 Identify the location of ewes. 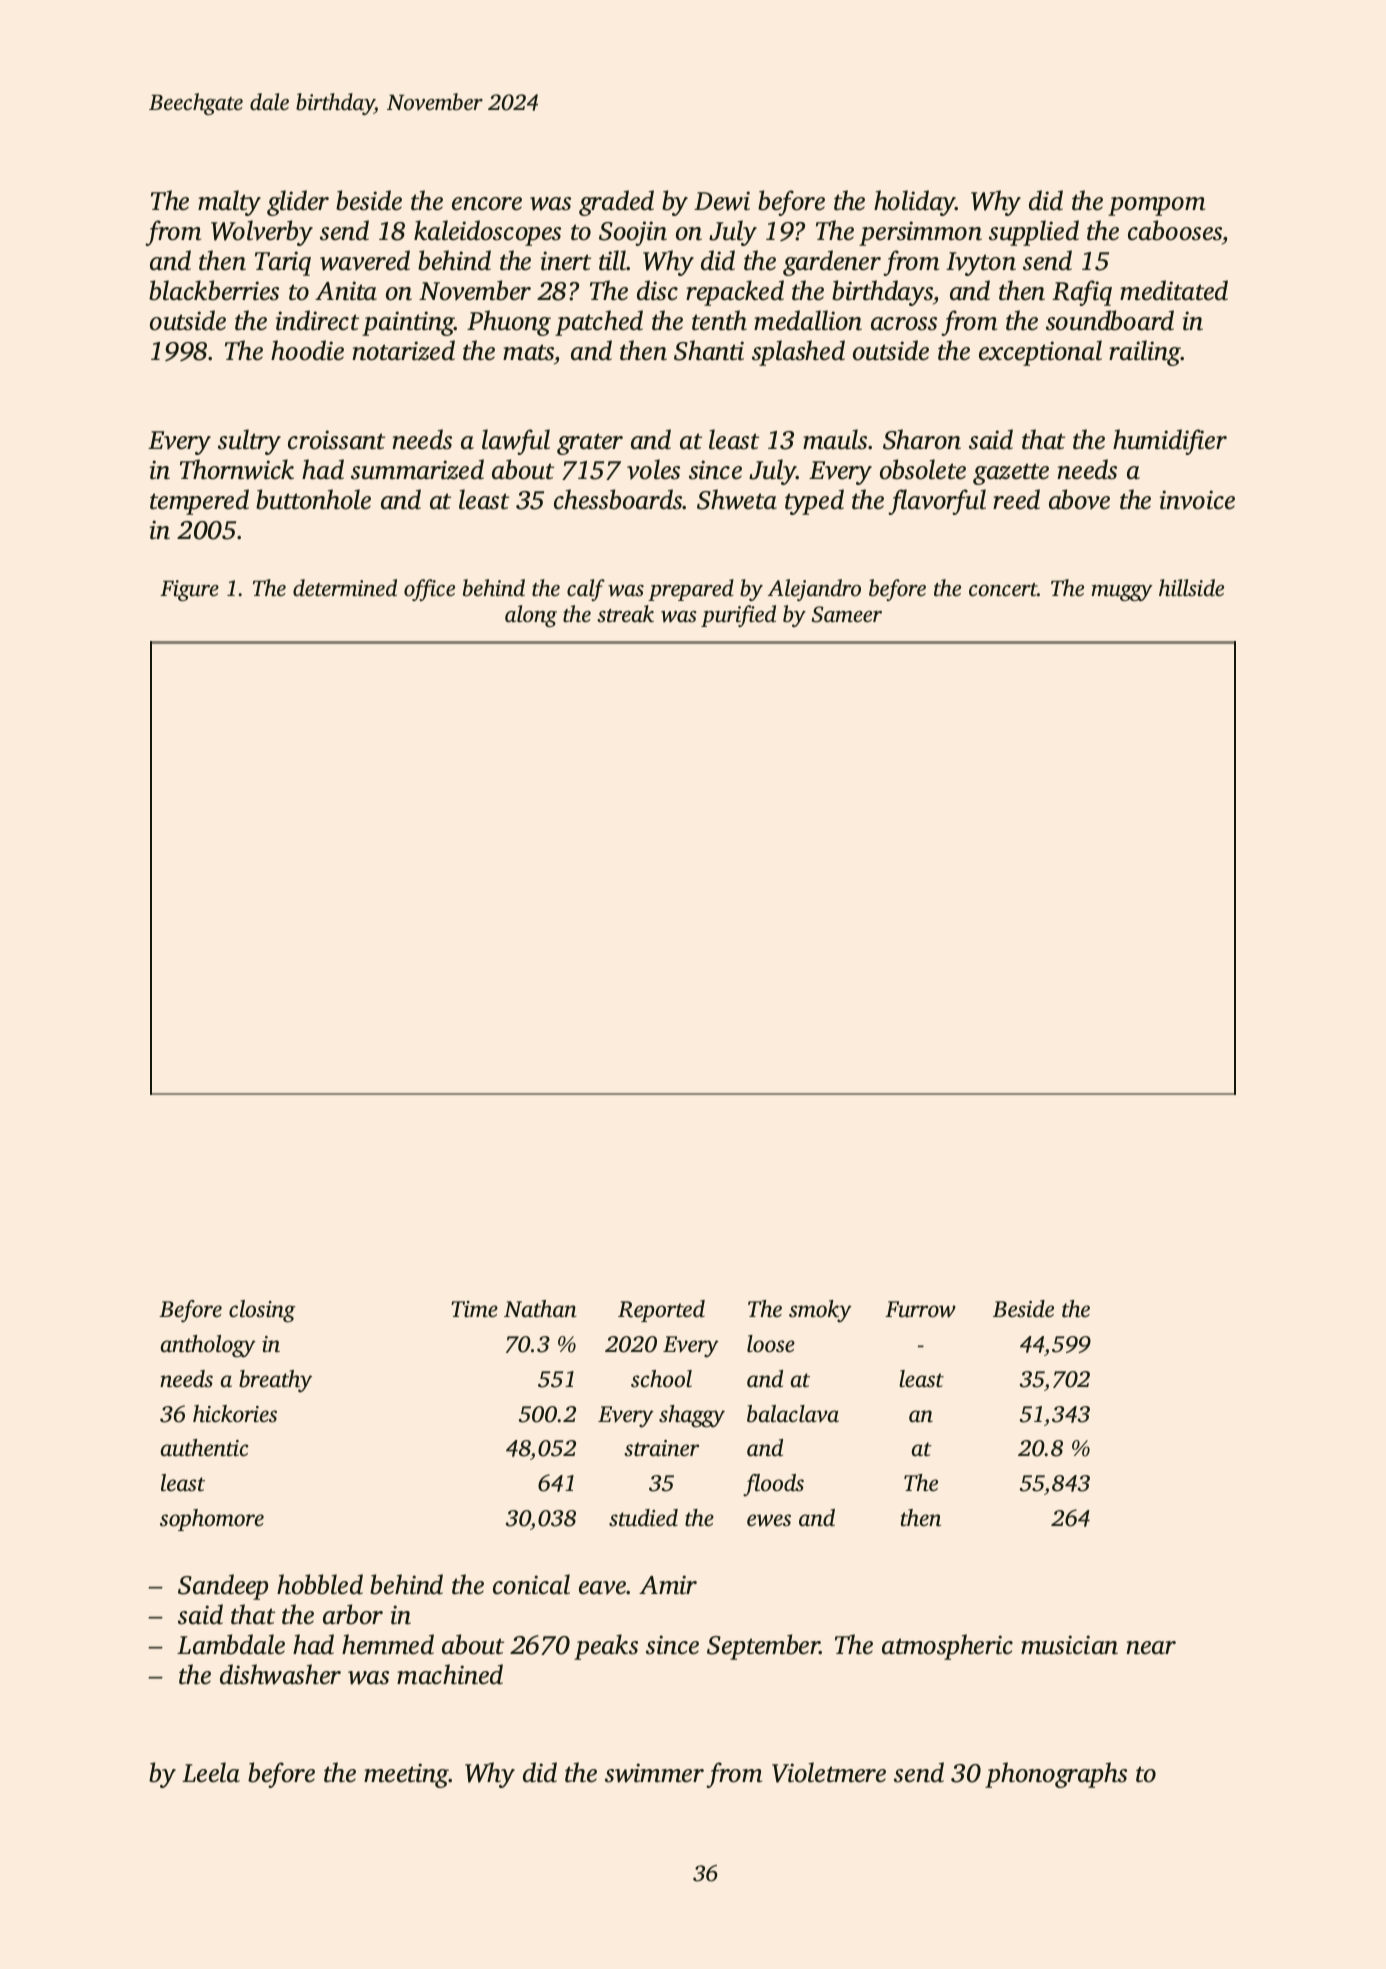
(769, 1520).
